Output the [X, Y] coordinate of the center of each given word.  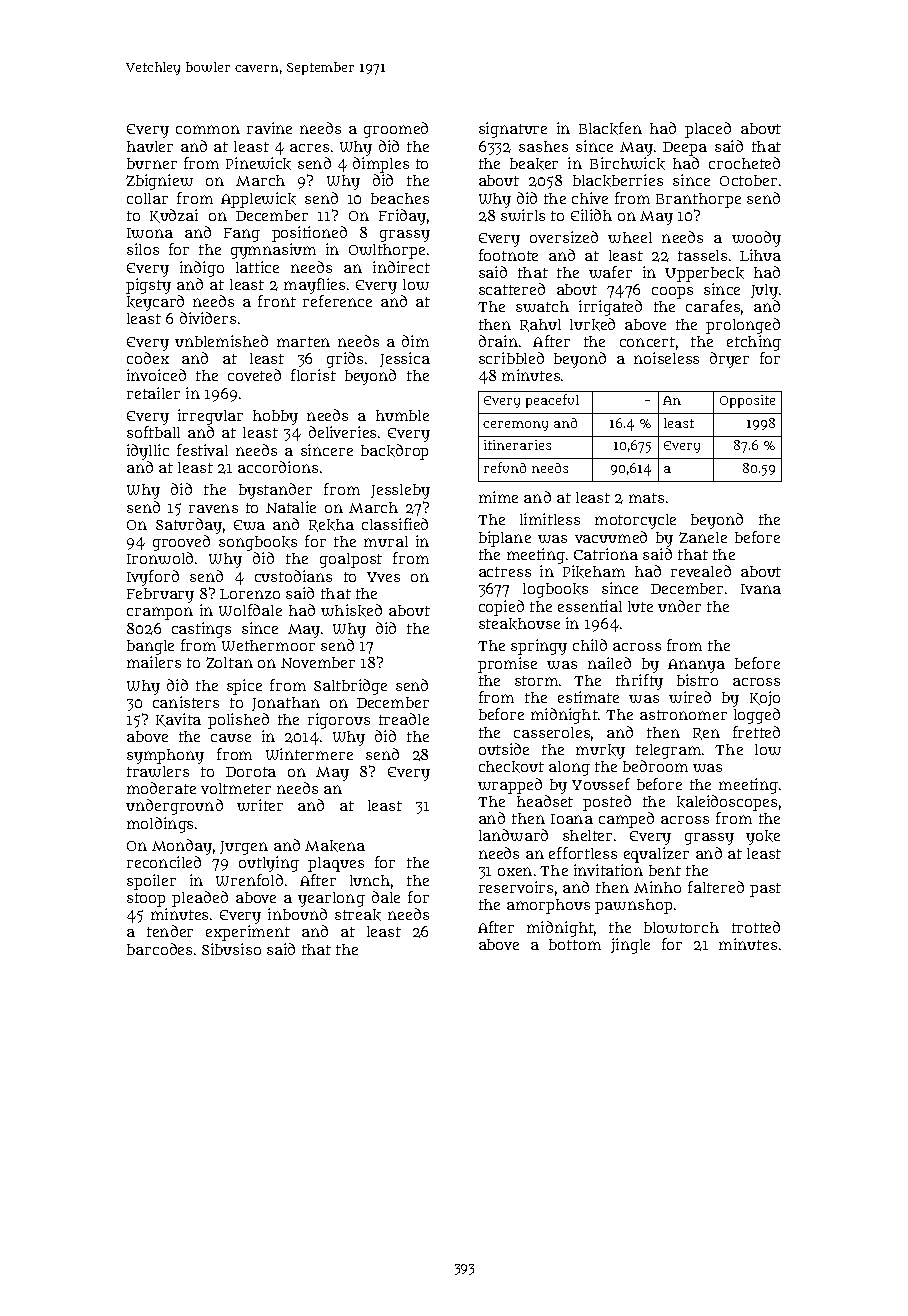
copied [501, 608]
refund [505, 467]
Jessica [405, 359]
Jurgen [244, 848]
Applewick [258, 200]
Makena [335, 846]
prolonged [743, 326]
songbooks [258, 543]
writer [260, 805]
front [277, 301]
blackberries [618, 180]
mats [646, 498]
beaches [400, 198]
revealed [701, 571]
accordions [278, 467]
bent [665, 870]
